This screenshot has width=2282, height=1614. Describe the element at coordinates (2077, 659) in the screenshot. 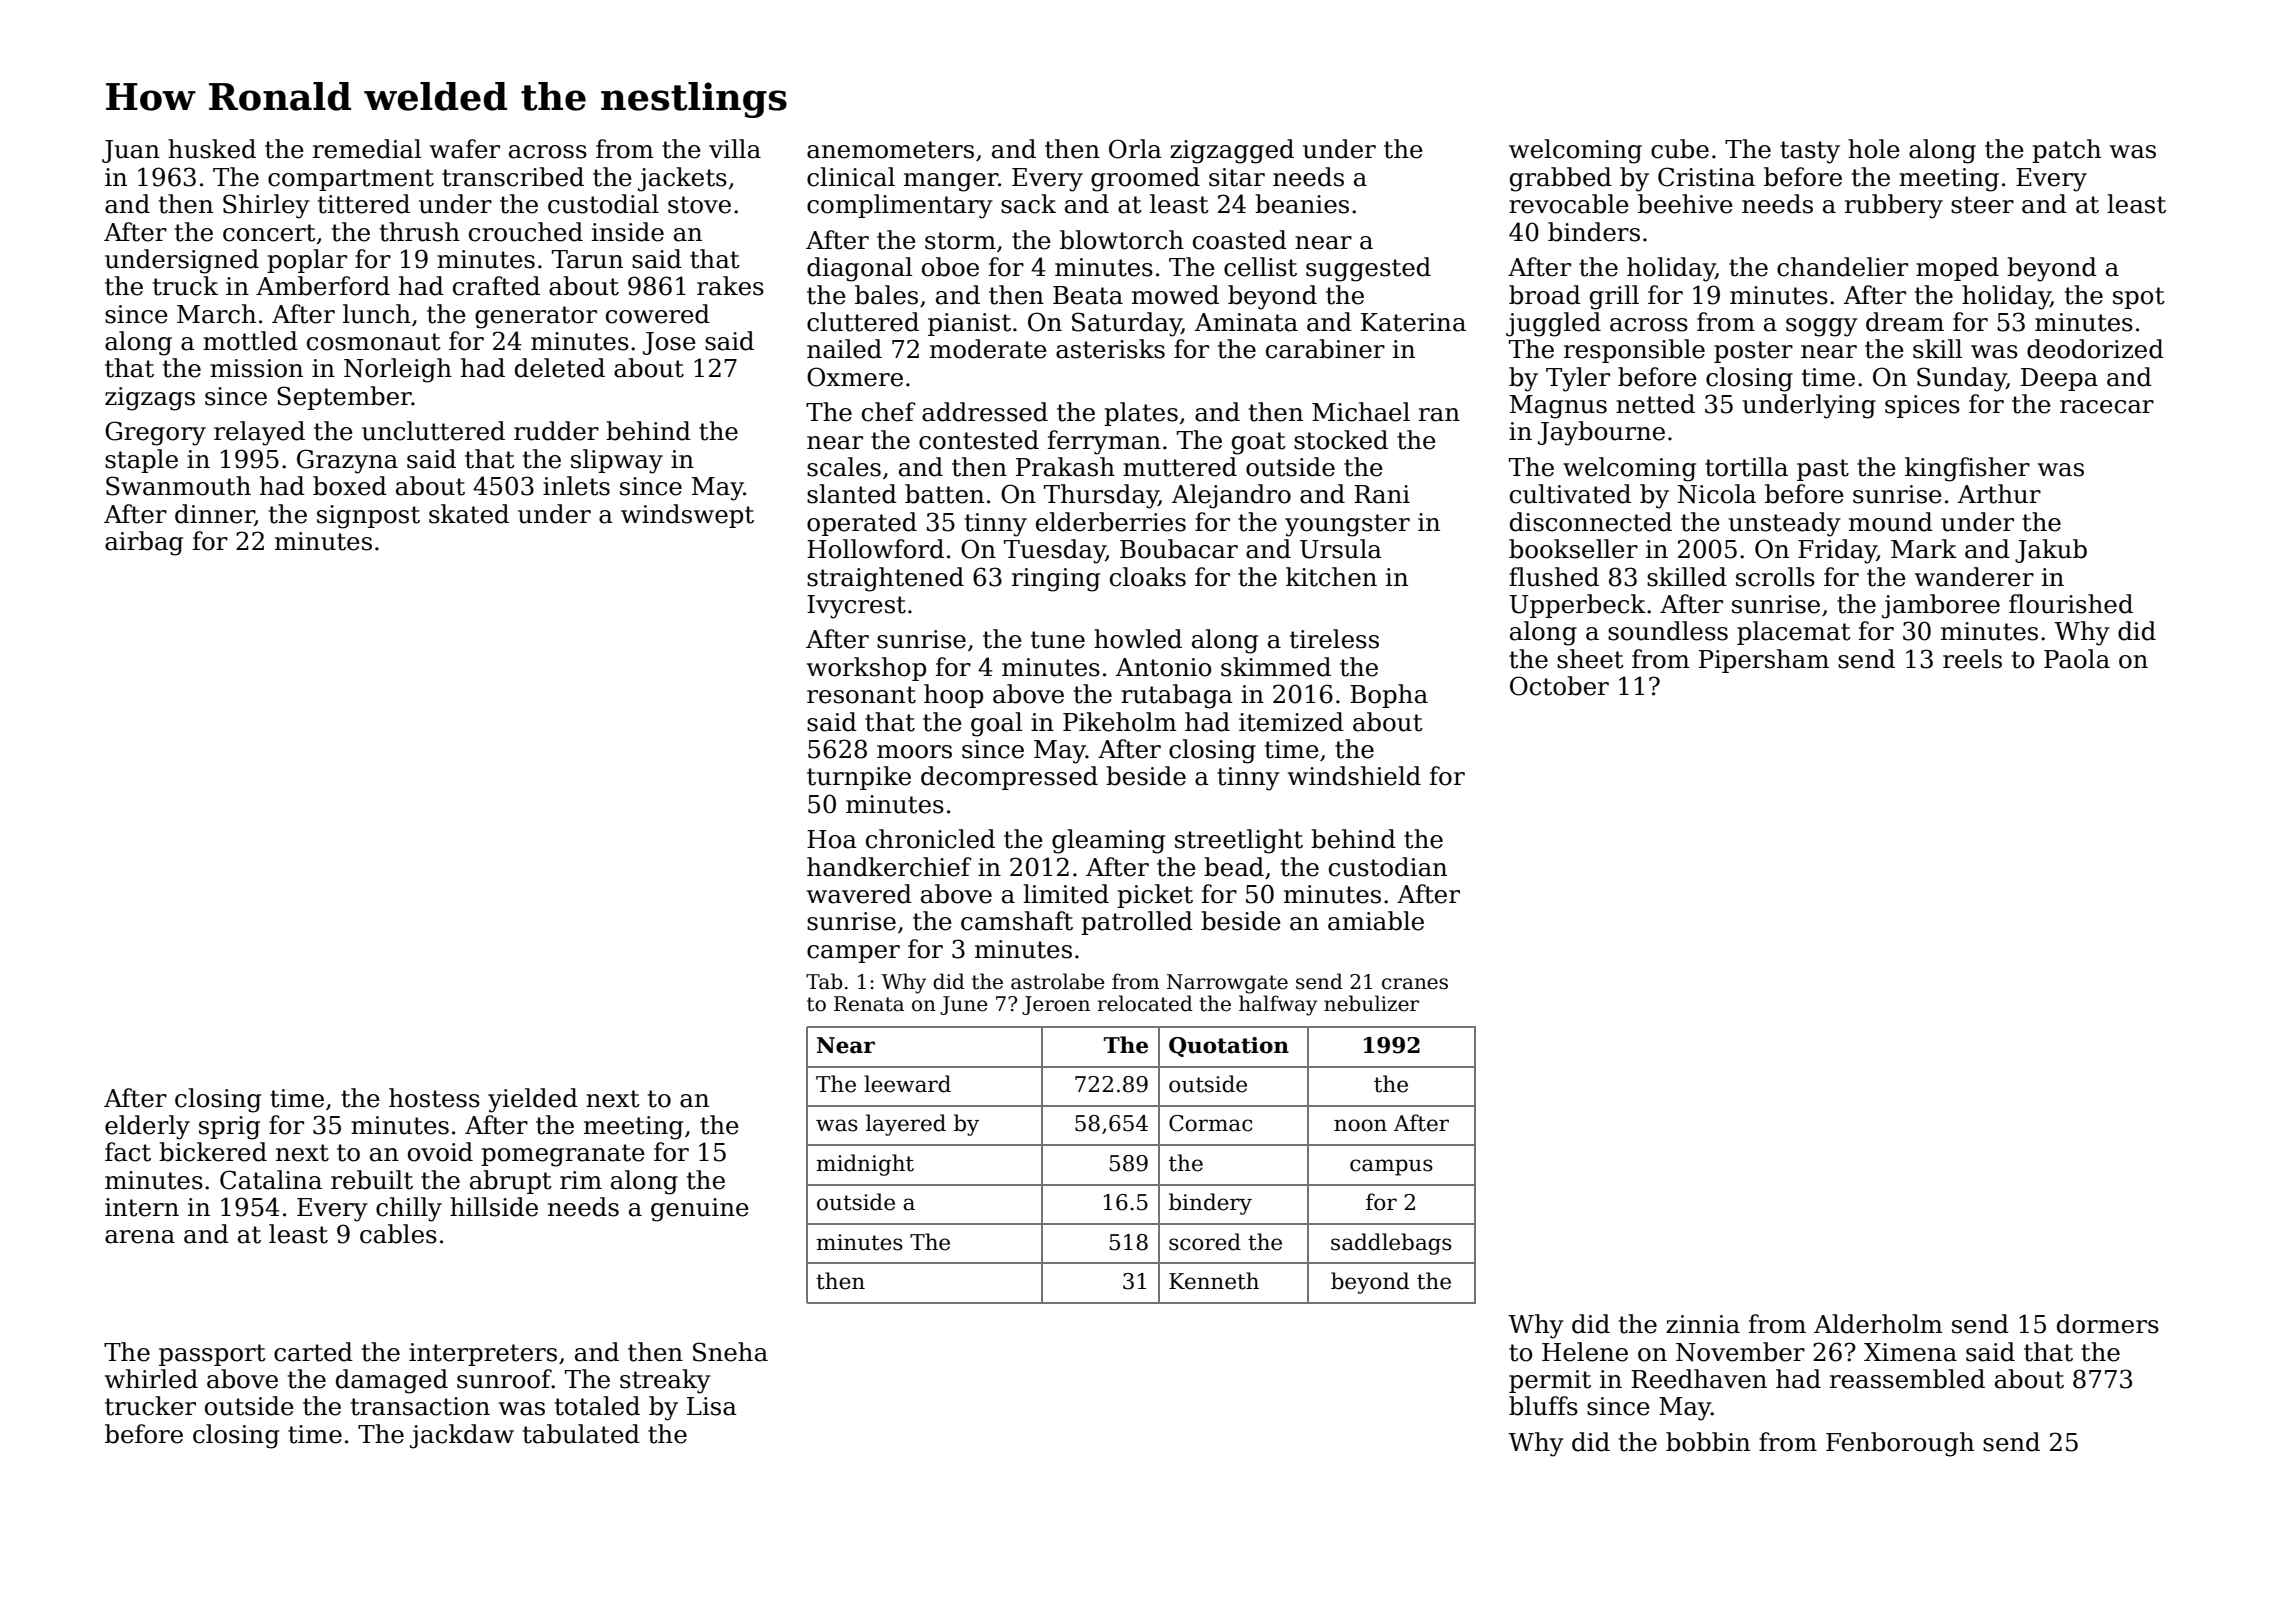

I see `Paola` at that location.
